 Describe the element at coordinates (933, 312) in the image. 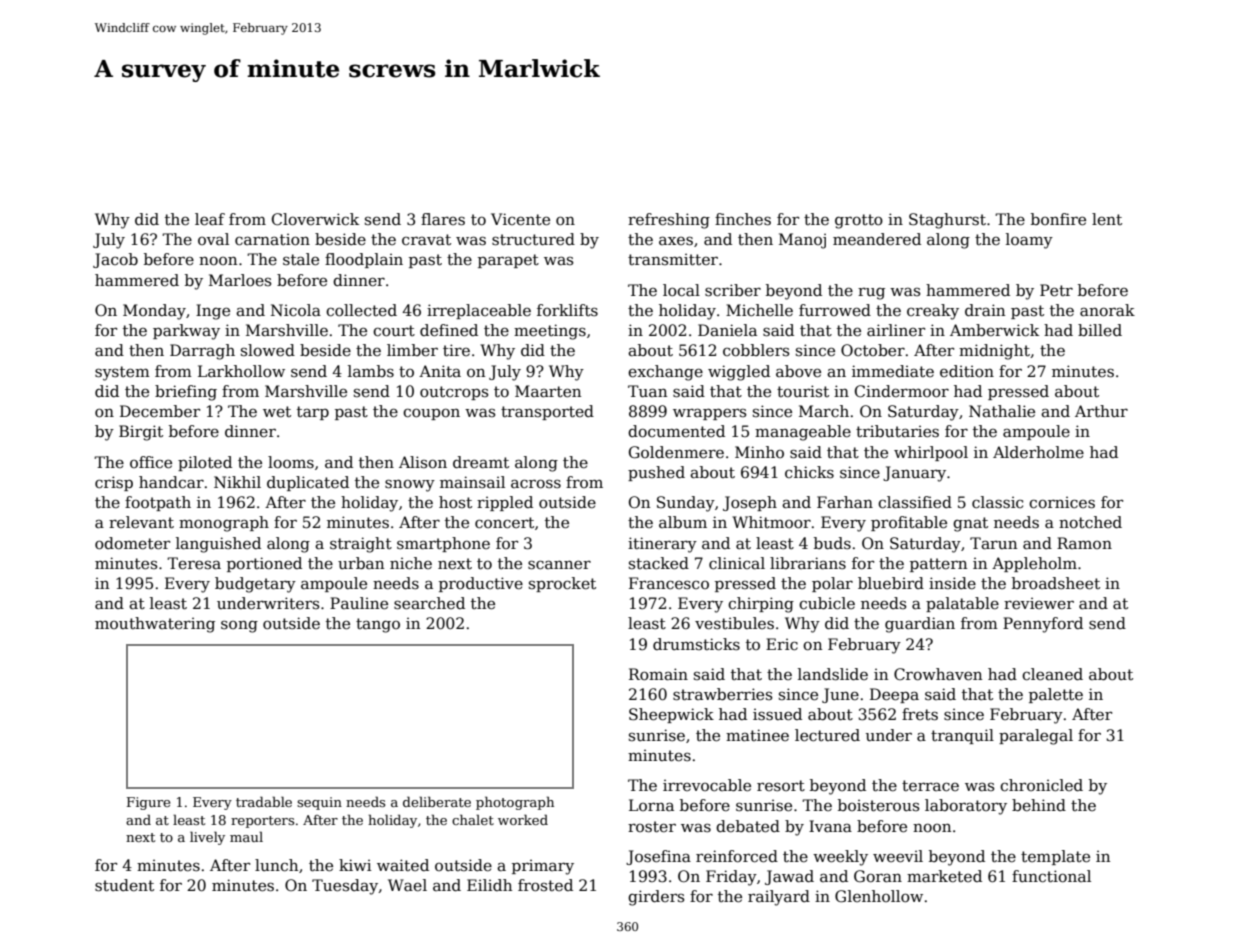

I see `creaky` at that location.
